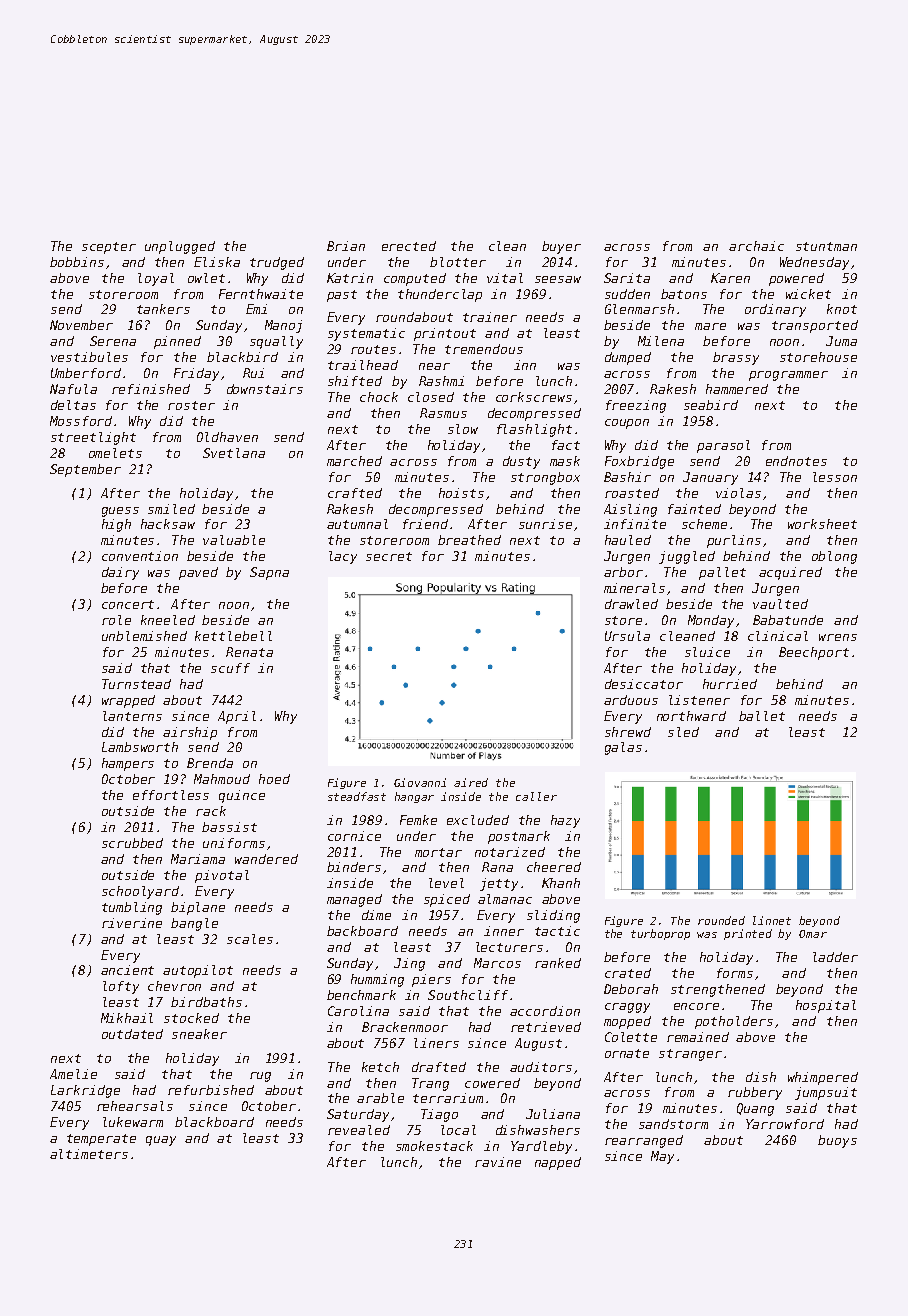 The height and width of the page is (1316, 908). I want to click on excluded, so click(478, 820).
